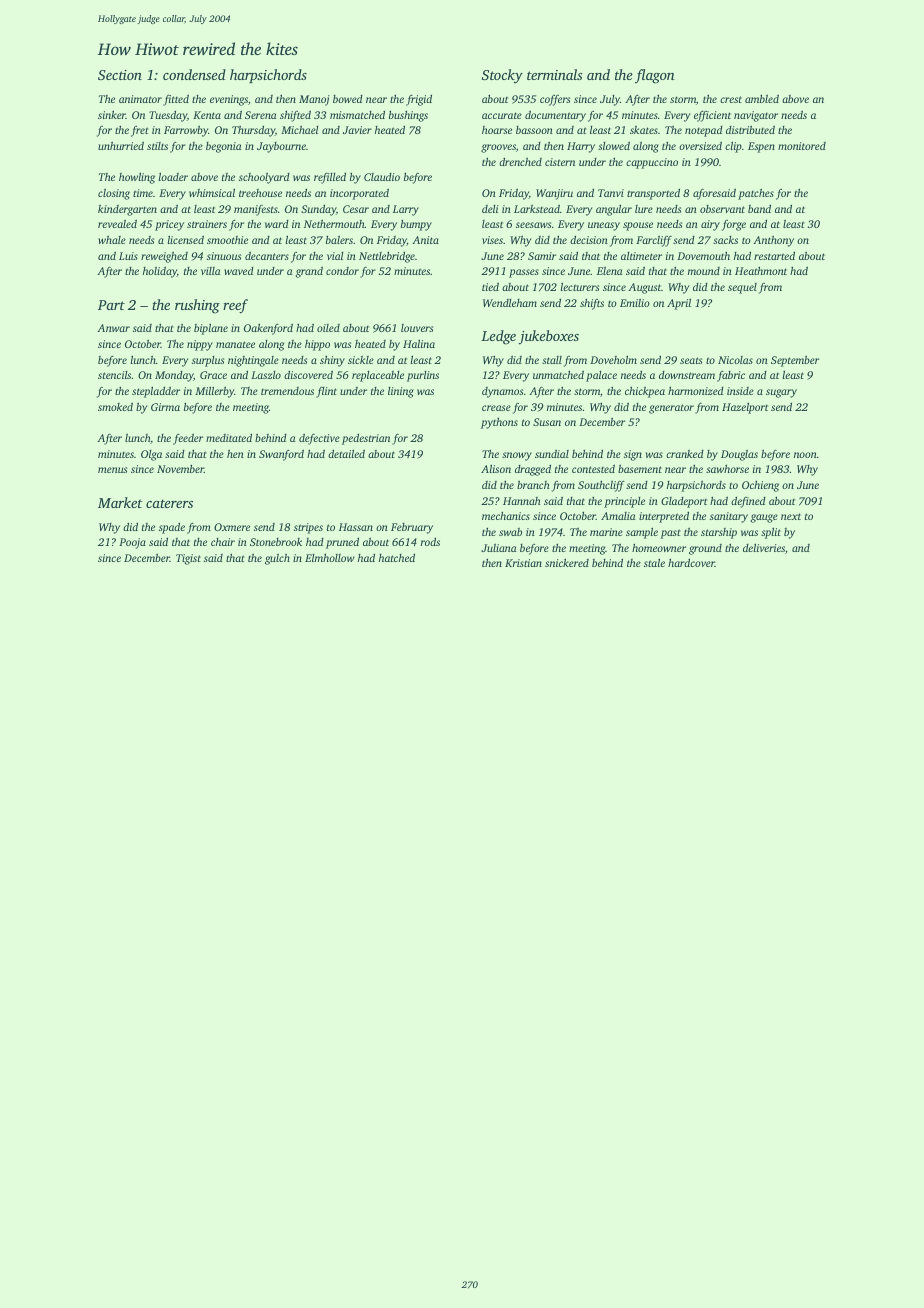  Describe the element at coordinates (498, 148) in the screenshot. I see `grooves` at that location.
